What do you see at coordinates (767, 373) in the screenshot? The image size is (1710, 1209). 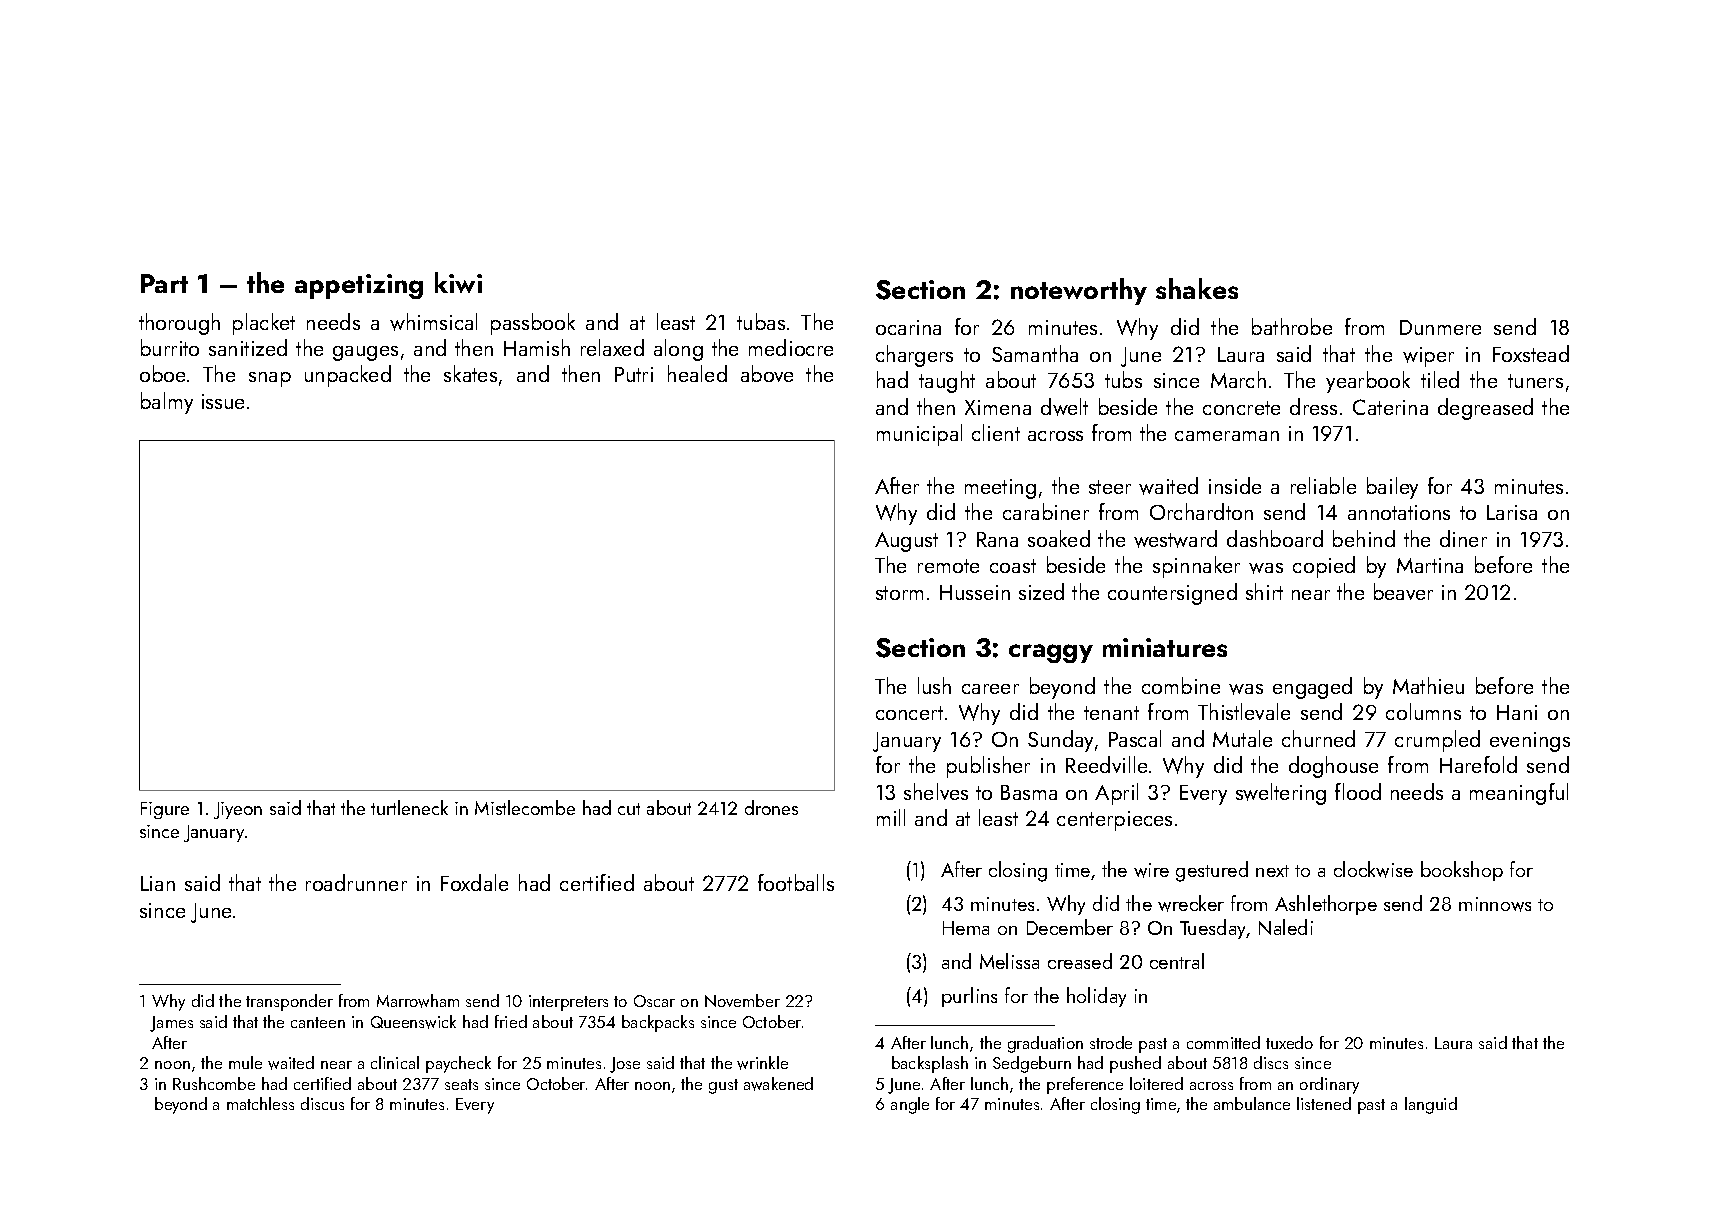 I see `above` at bounding box center [767, 373].
